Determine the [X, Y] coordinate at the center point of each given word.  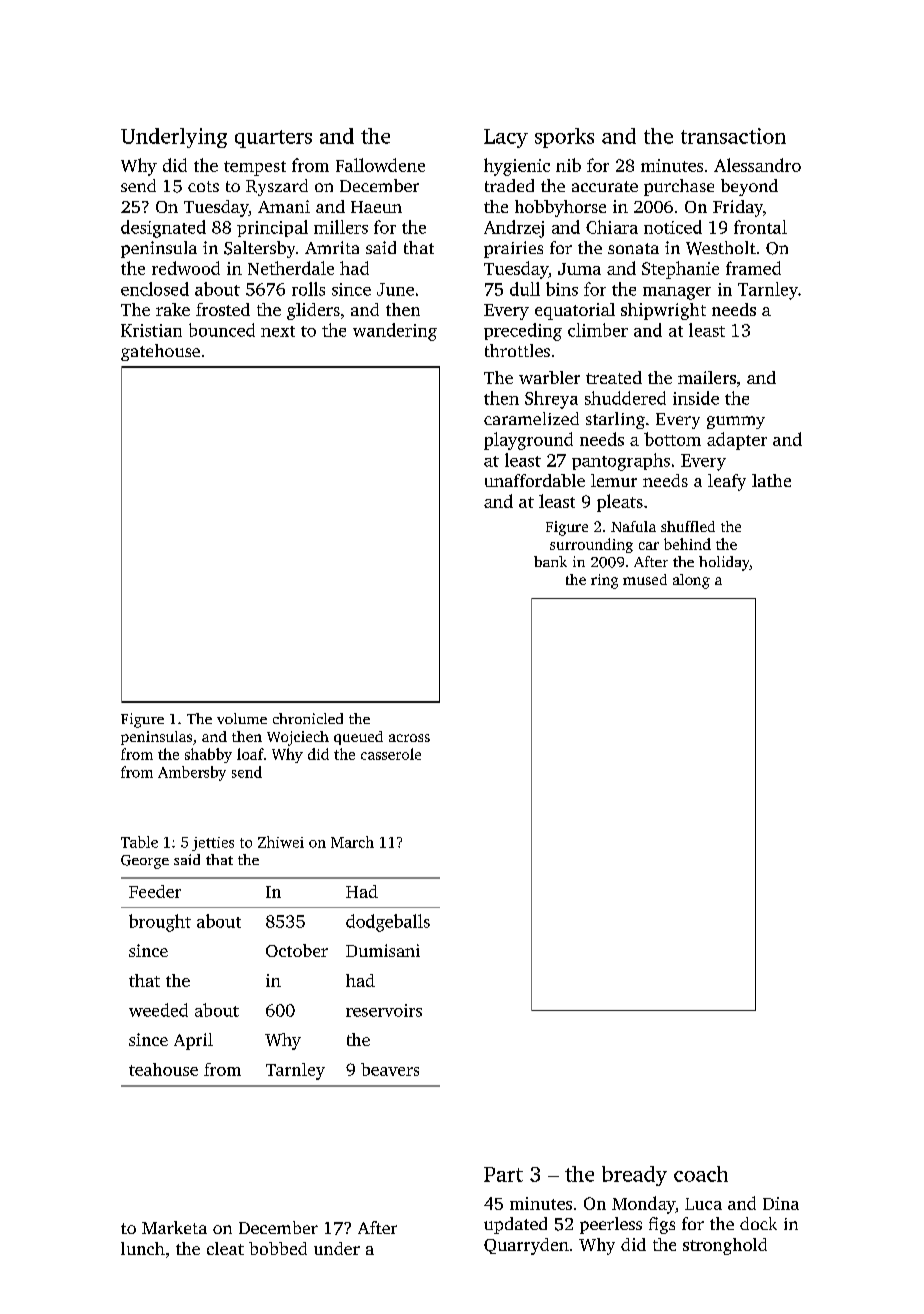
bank [550, 561]
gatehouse [160, 352]
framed [753, 268]
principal [272, 228]
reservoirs [384, 1010]
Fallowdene [380, 165]
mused [645, 579]
